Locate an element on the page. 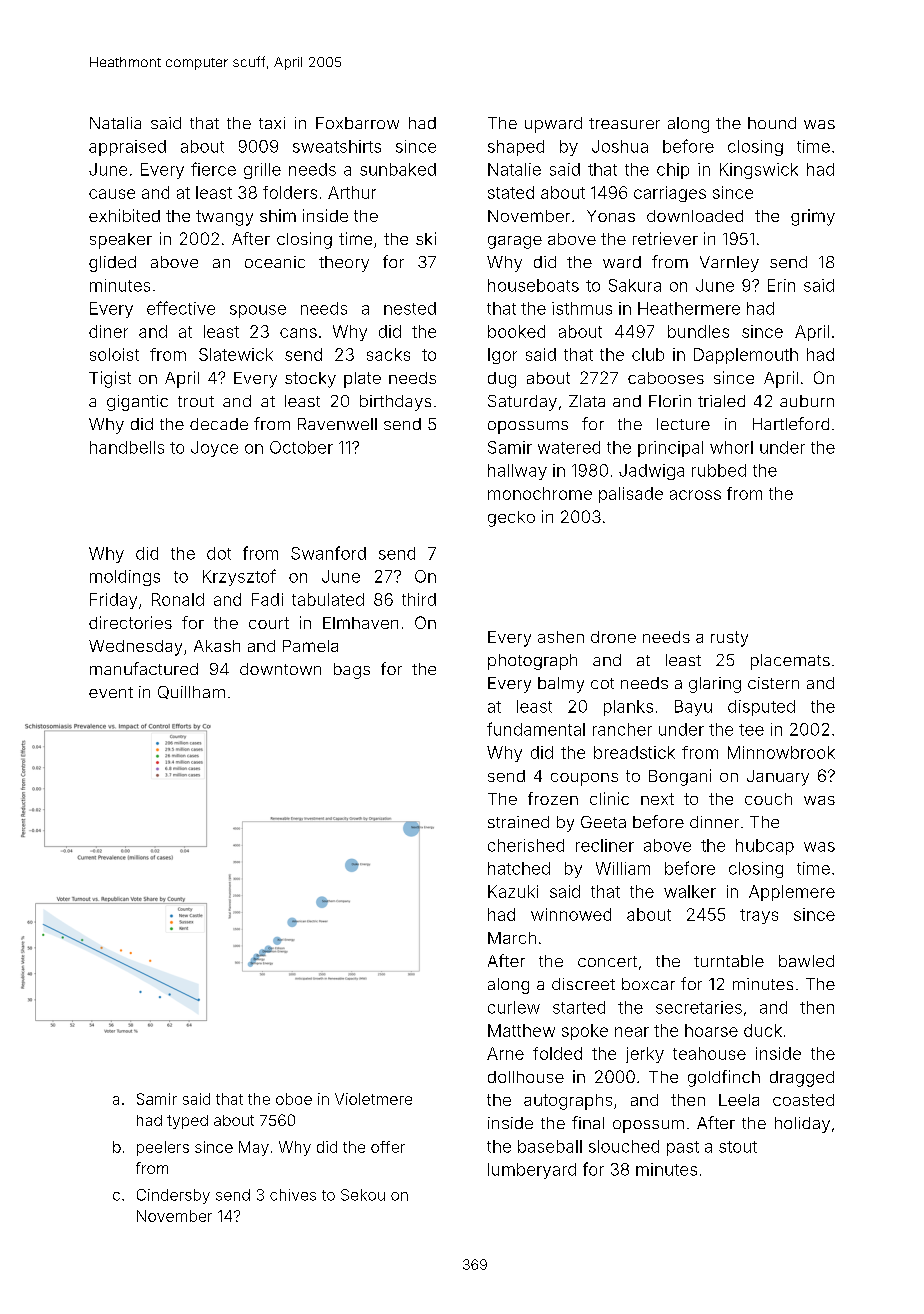 This page has height=1314, width=924. hoarse is located at coordinates (711, 1030).
